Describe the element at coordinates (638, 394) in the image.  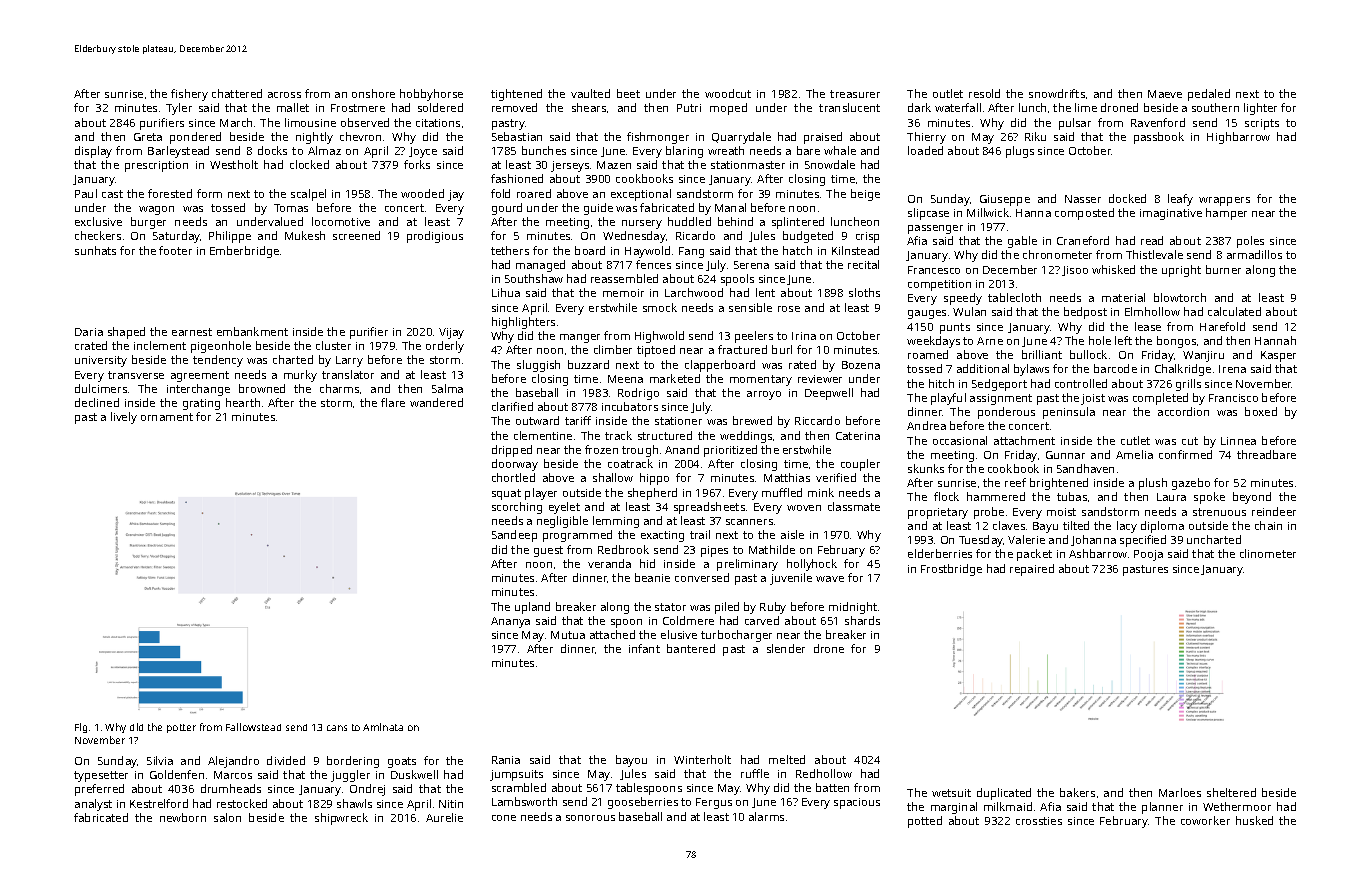
I see `Rodrigo` at that location.
